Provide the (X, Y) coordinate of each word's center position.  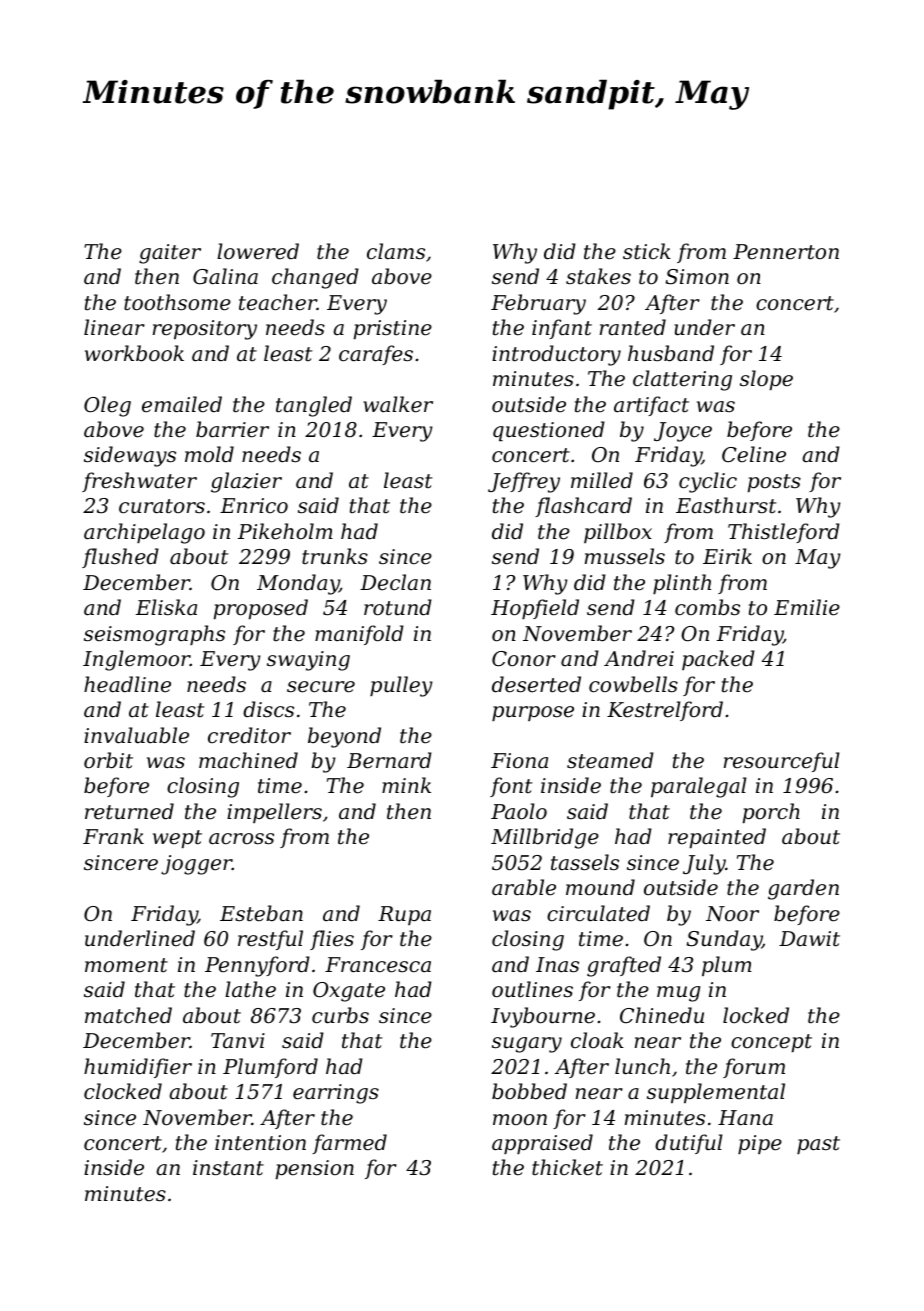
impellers (274, 813)
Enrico (254, 506)
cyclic (708, 482)
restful (270, 940)
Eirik (727, 556)
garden (803, 889)
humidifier (138, 1068)
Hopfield (535, 609)
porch (771, 813)
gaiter (170, 254)
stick (647, 251)
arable (524, 887)
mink (406, 785)
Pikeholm (285, 531)
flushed (120, 558)
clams (396, 251)
